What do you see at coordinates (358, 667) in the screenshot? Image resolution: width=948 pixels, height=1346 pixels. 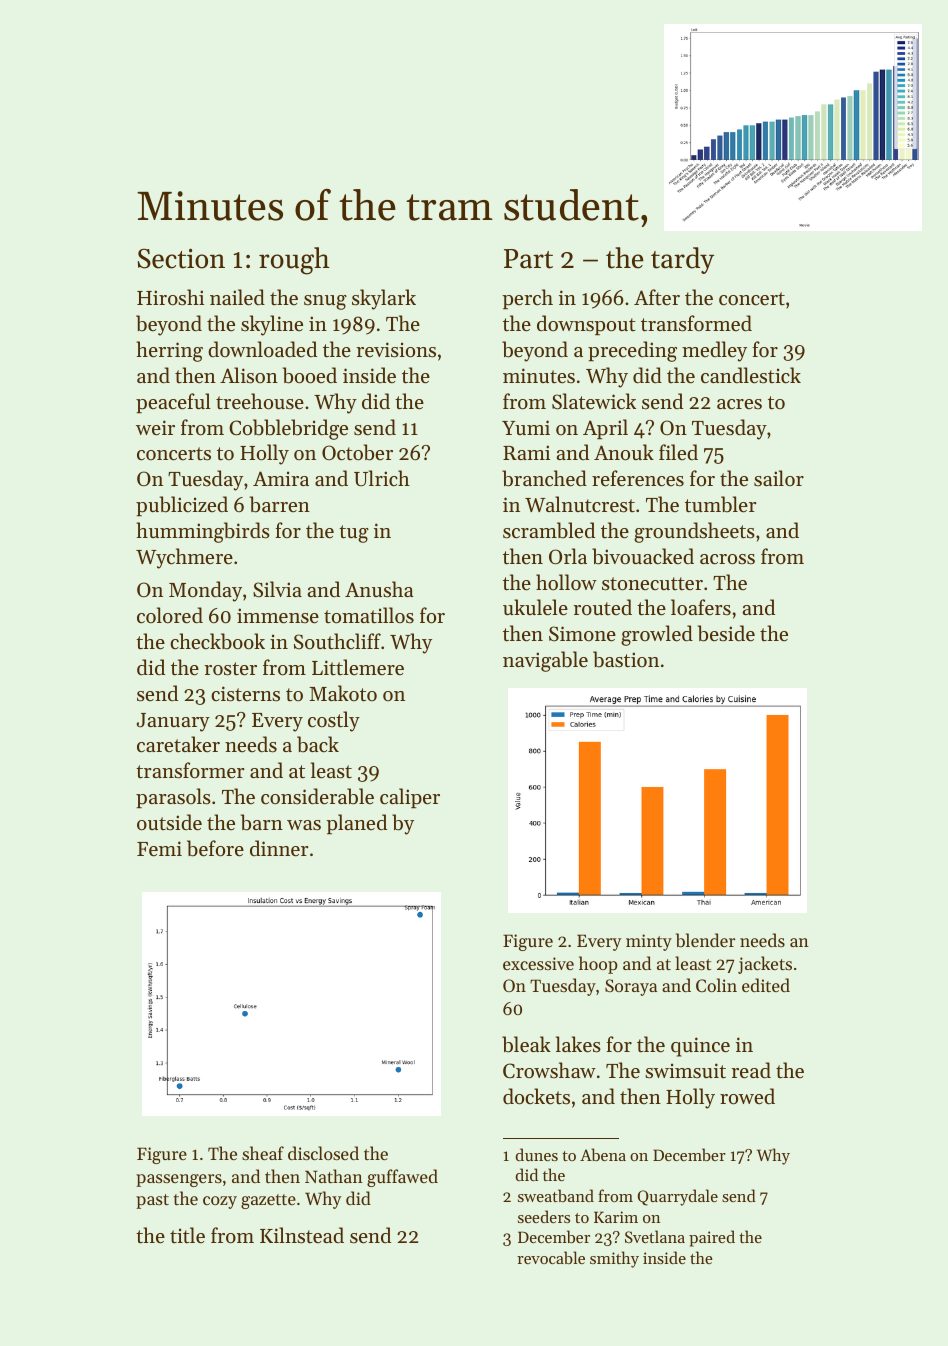 I see `Littlemere` at bounding box center [358, 667].
